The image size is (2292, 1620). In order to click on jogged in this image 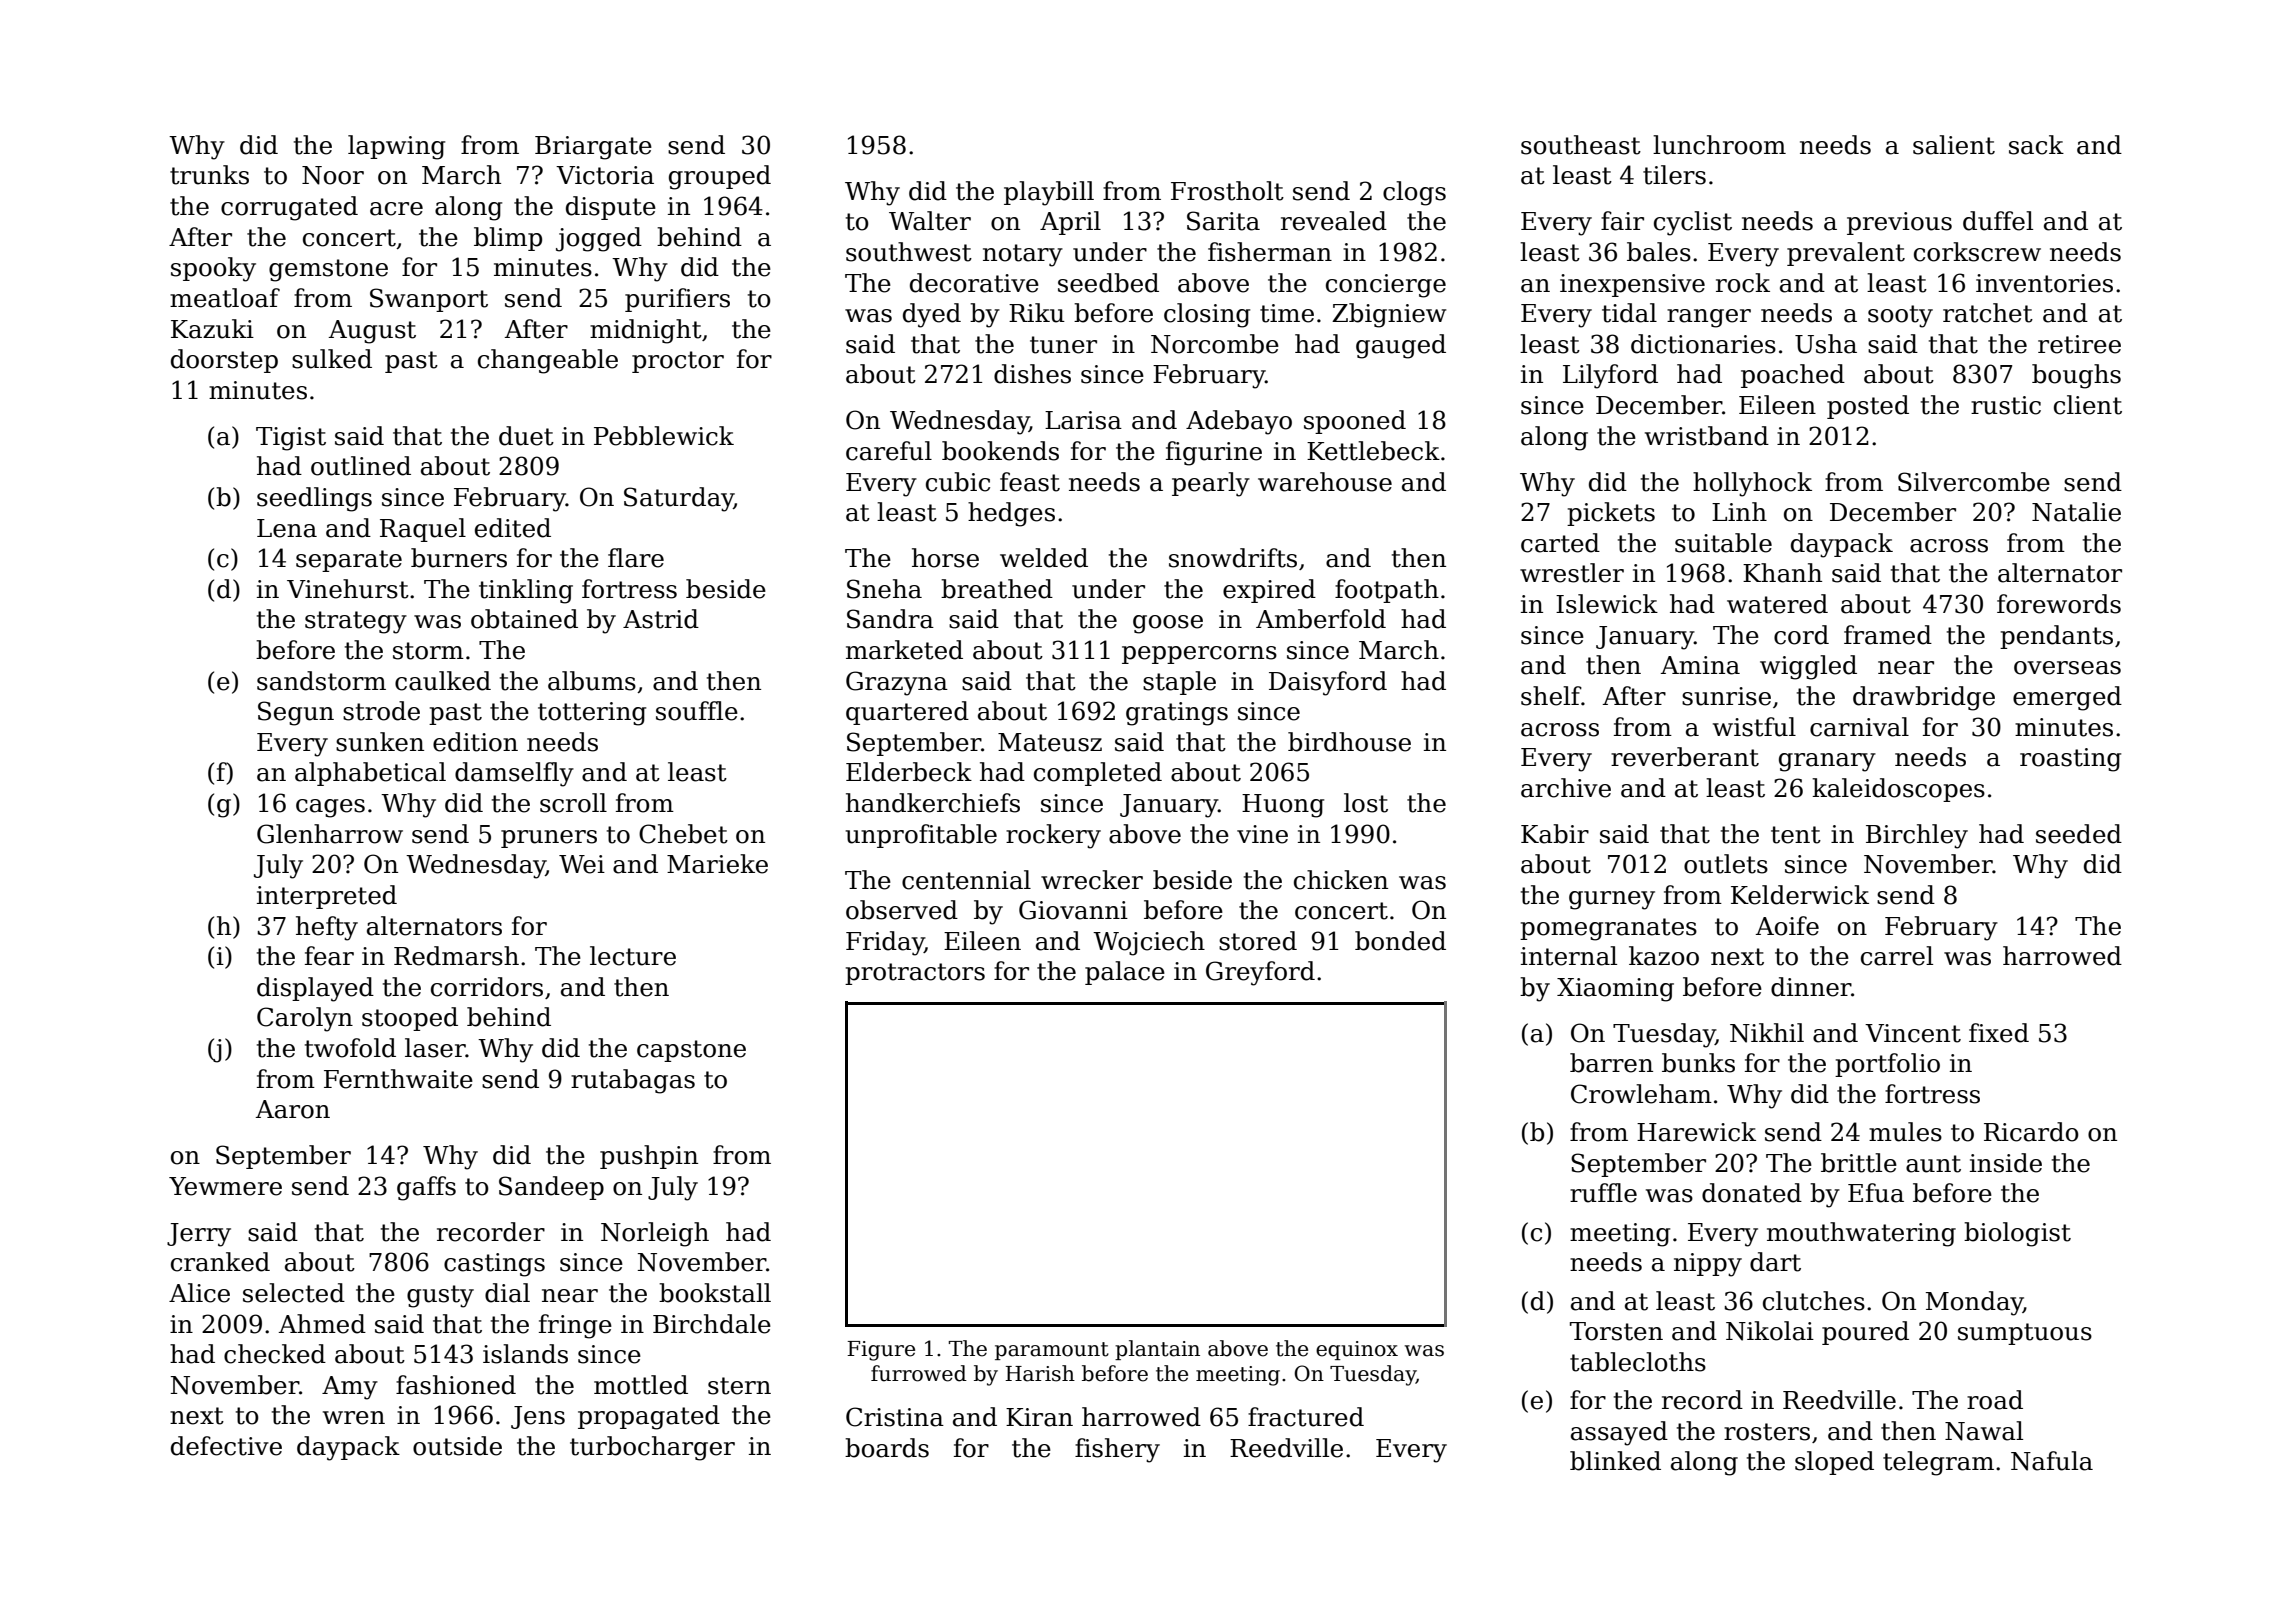, I will do `click(599, 239)`.
